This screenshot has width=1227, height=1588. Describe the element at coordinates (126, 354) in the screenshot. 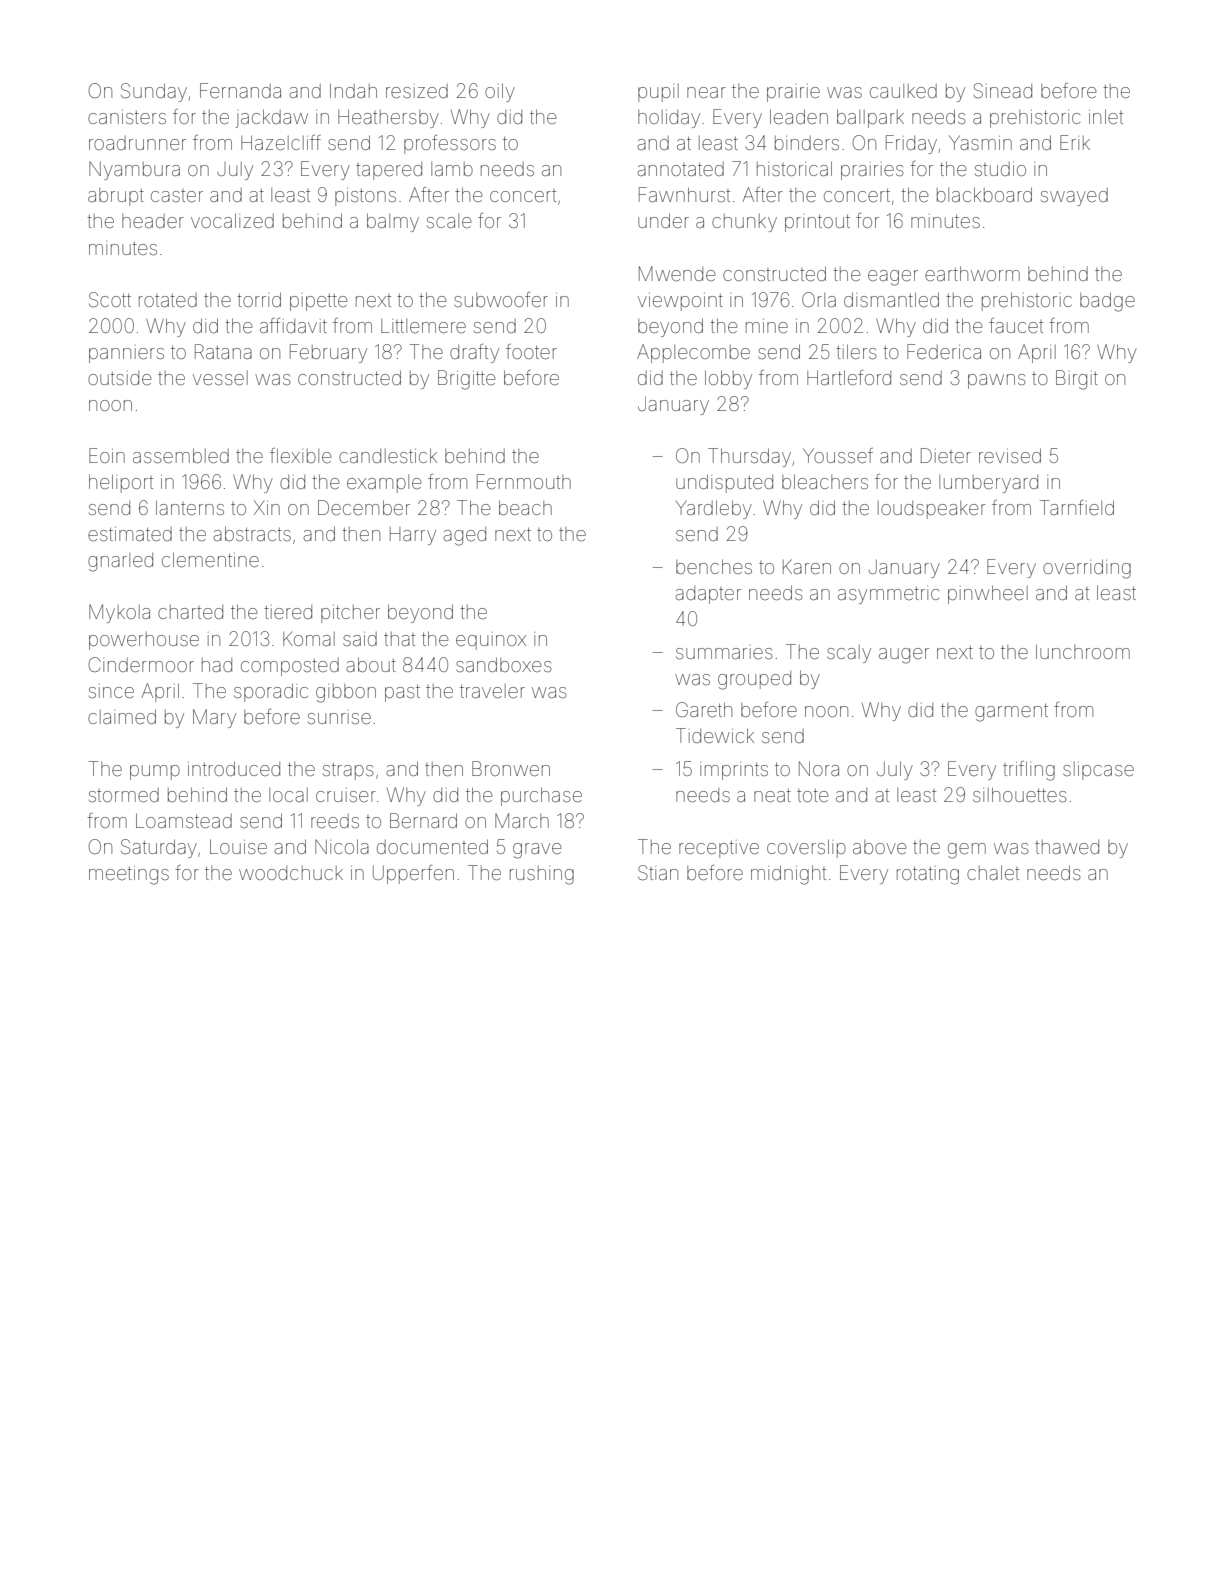

I see `panniers` at that location.
